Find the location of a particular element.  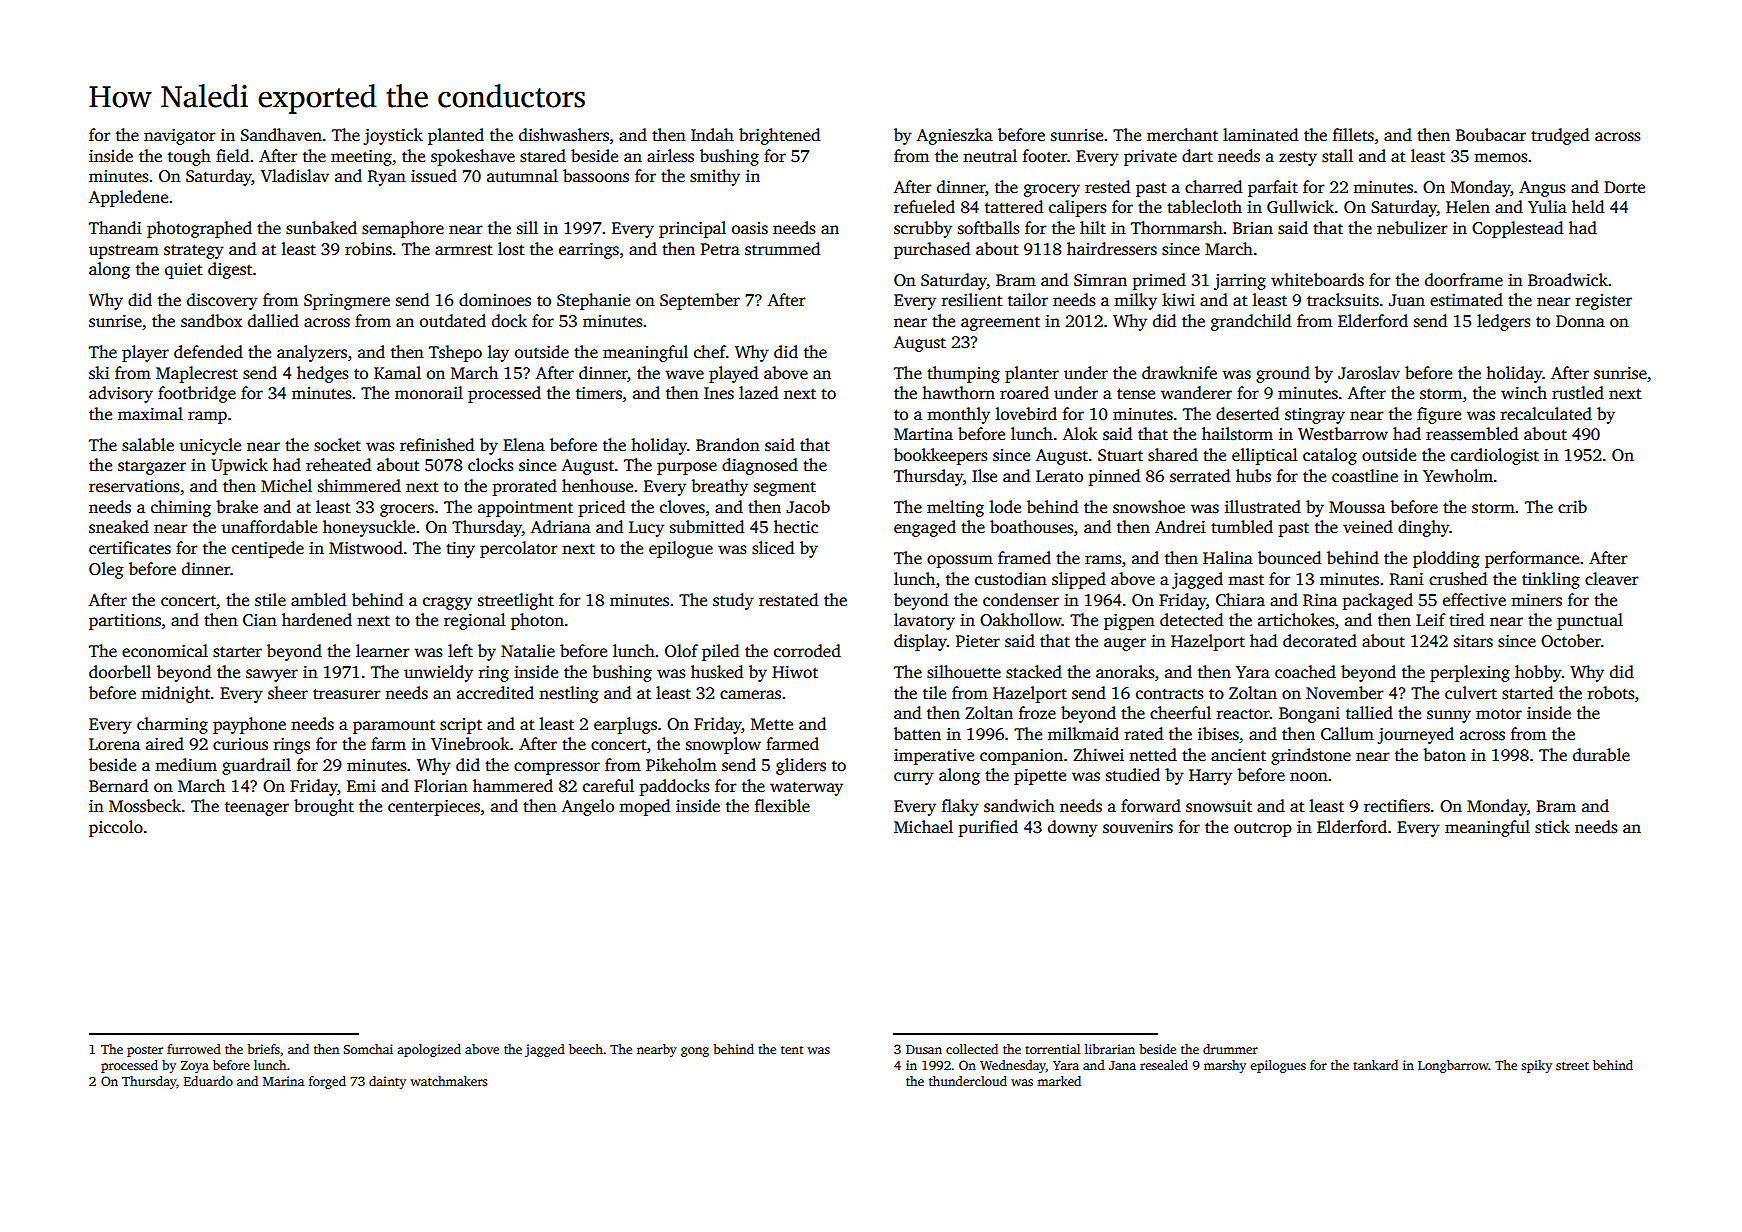

outcrop is located at coordinates (1263, 829).
